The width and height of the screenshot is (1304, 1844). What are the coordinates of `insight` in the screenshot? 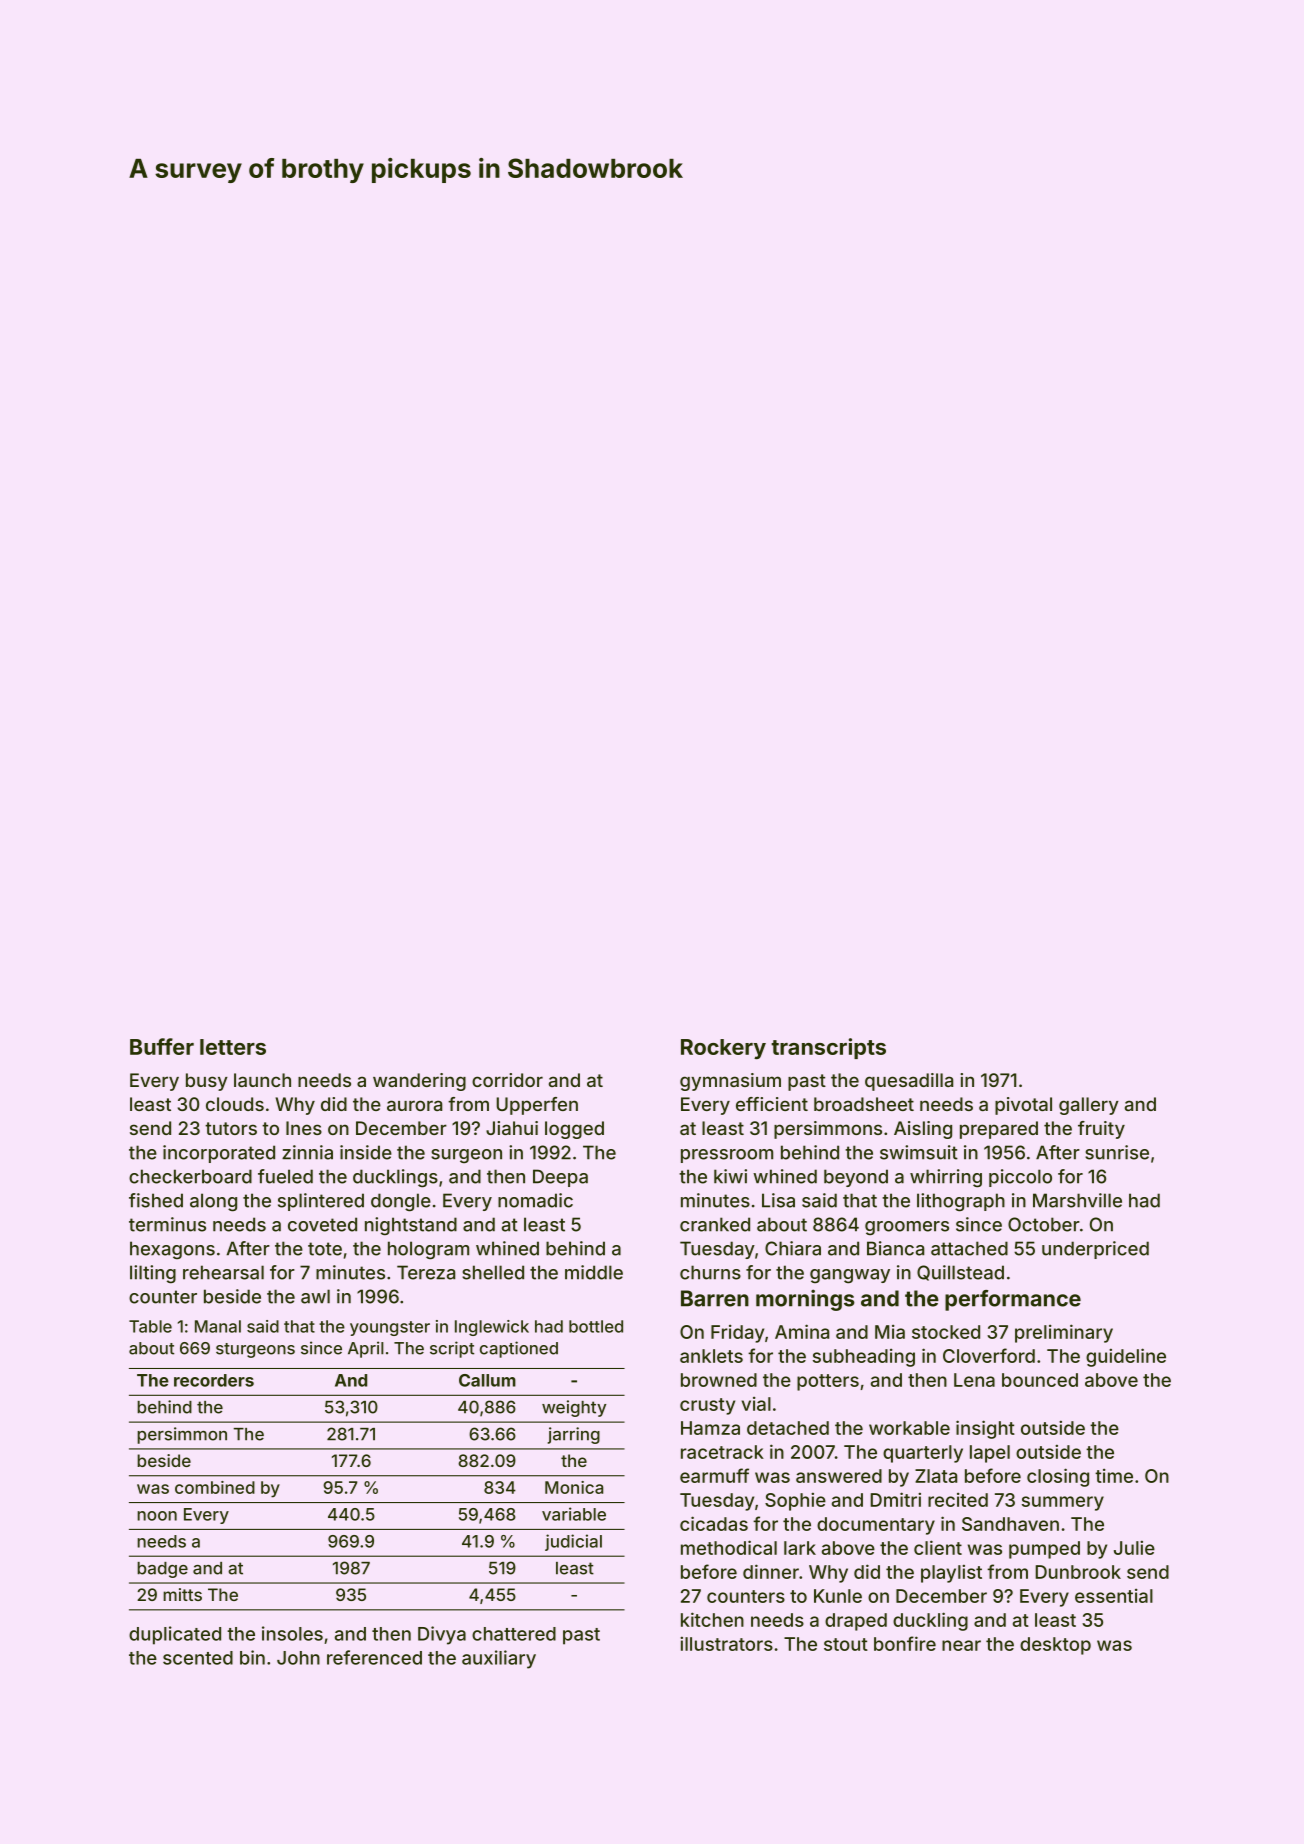 It's located at (985, 1429).
